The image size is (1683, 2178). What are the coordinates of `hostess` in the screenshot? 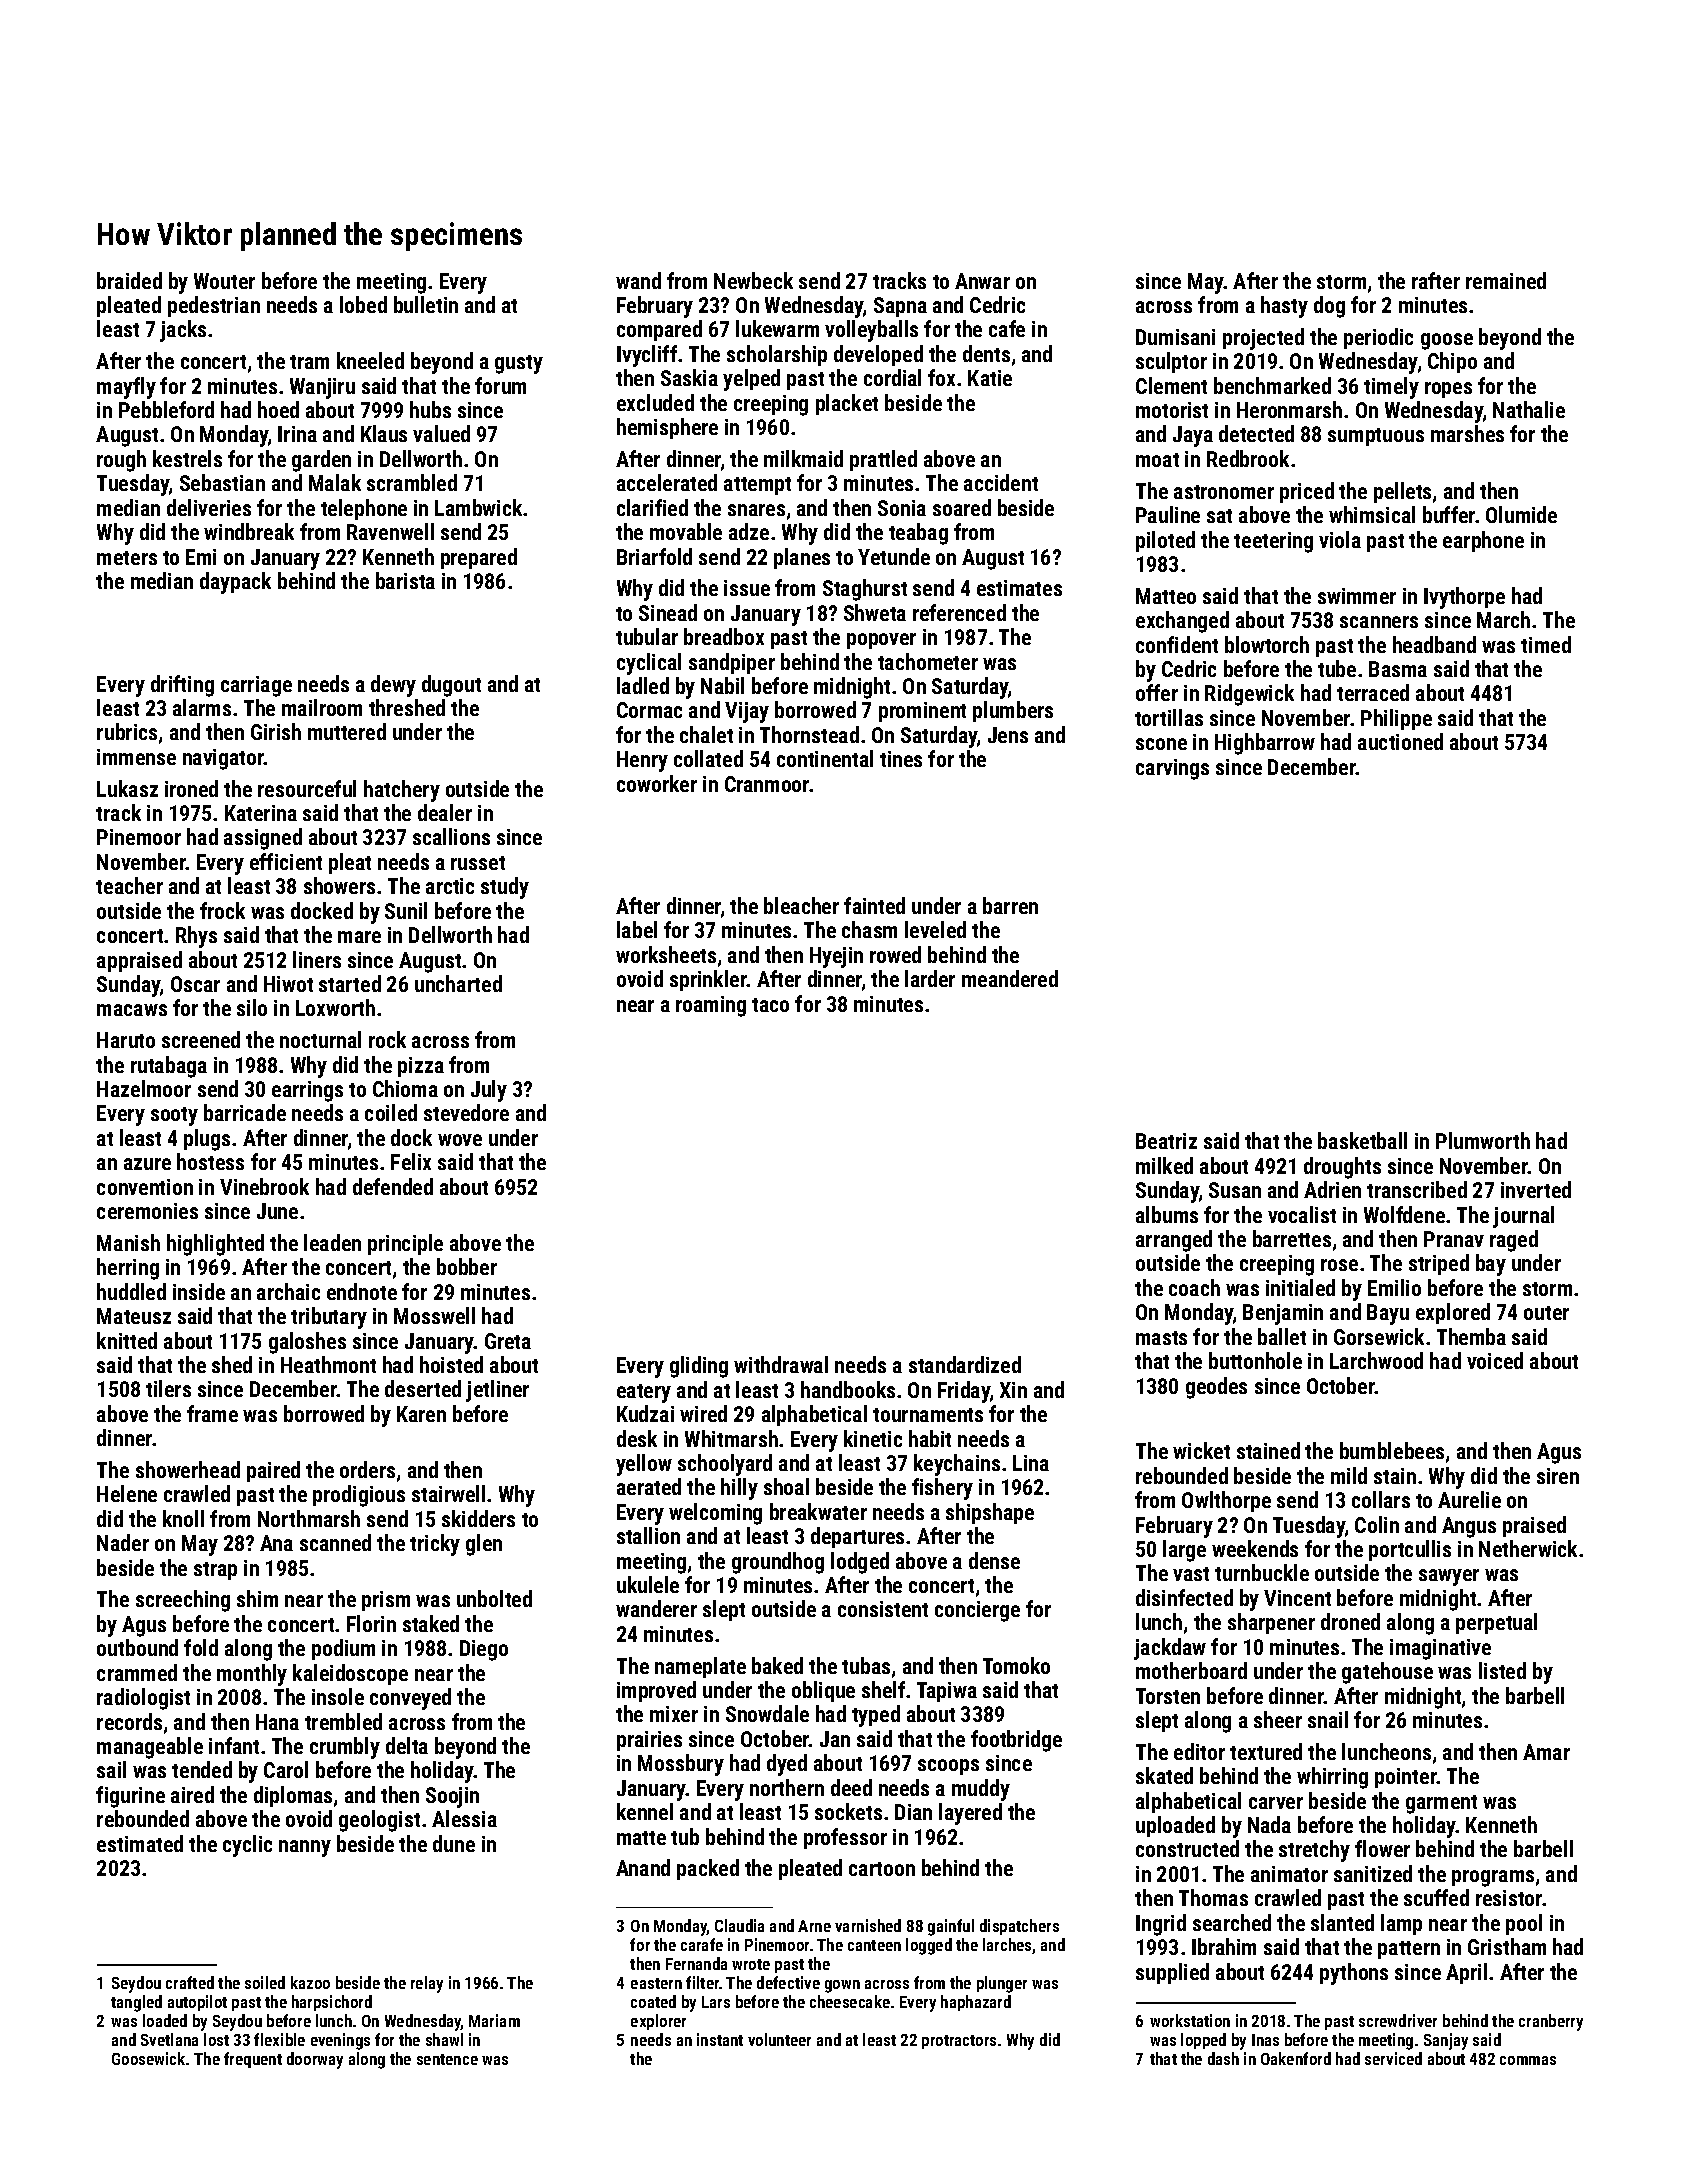 It's located at (210, 1161).
